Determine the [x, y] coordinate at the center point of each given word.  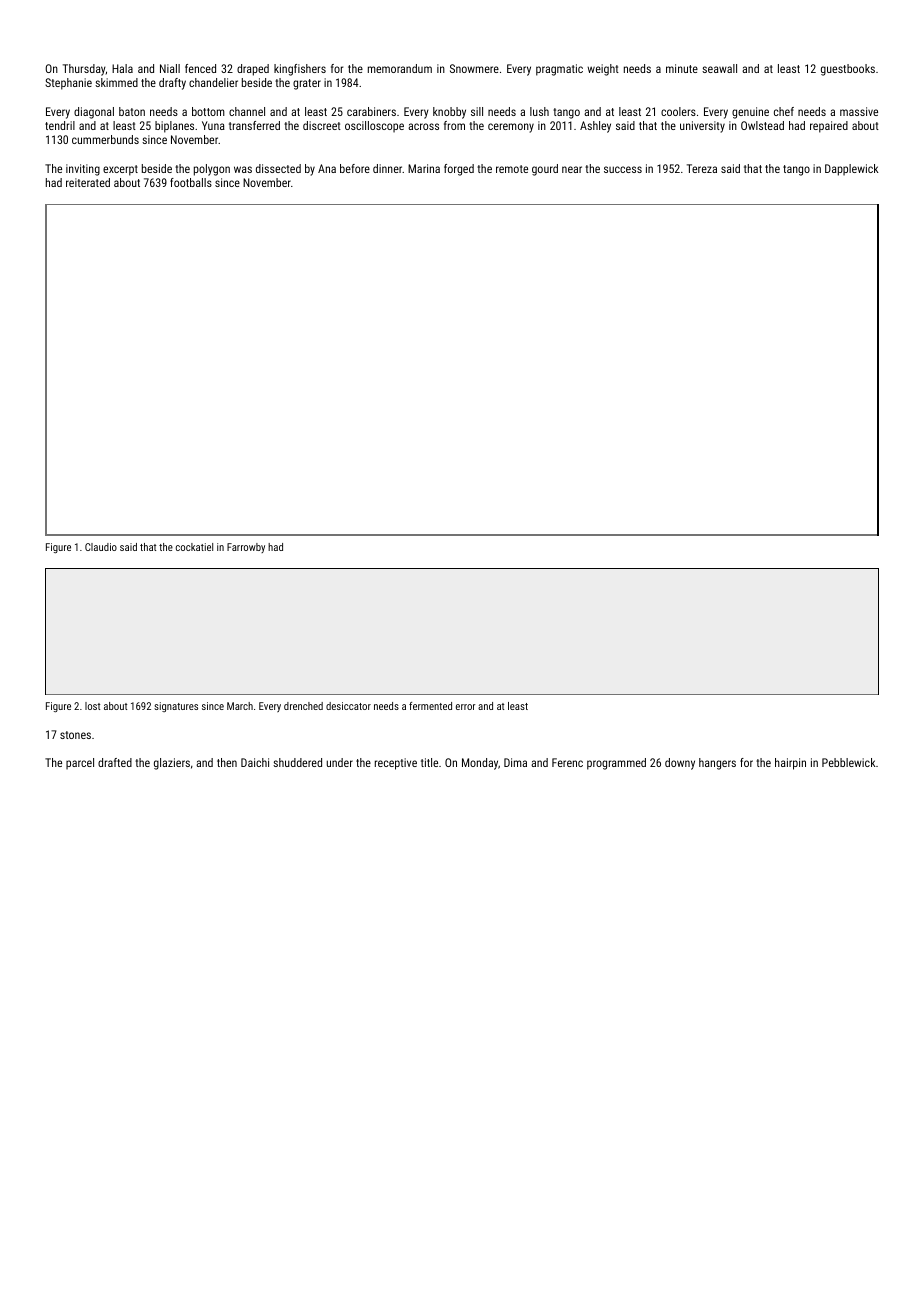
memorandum [400, 68]
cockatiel [194, 547]
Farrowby [246, 548]
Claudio [101, 547]
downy [680, 764]
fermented [430, 706]
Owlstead [762, 125]
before [355, 168]
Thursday [84, 70]
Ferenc [567, 762]
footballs [191, 182]
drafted [115, 762]
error [466, 707]
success [623, 169]
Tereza [702, 168]
